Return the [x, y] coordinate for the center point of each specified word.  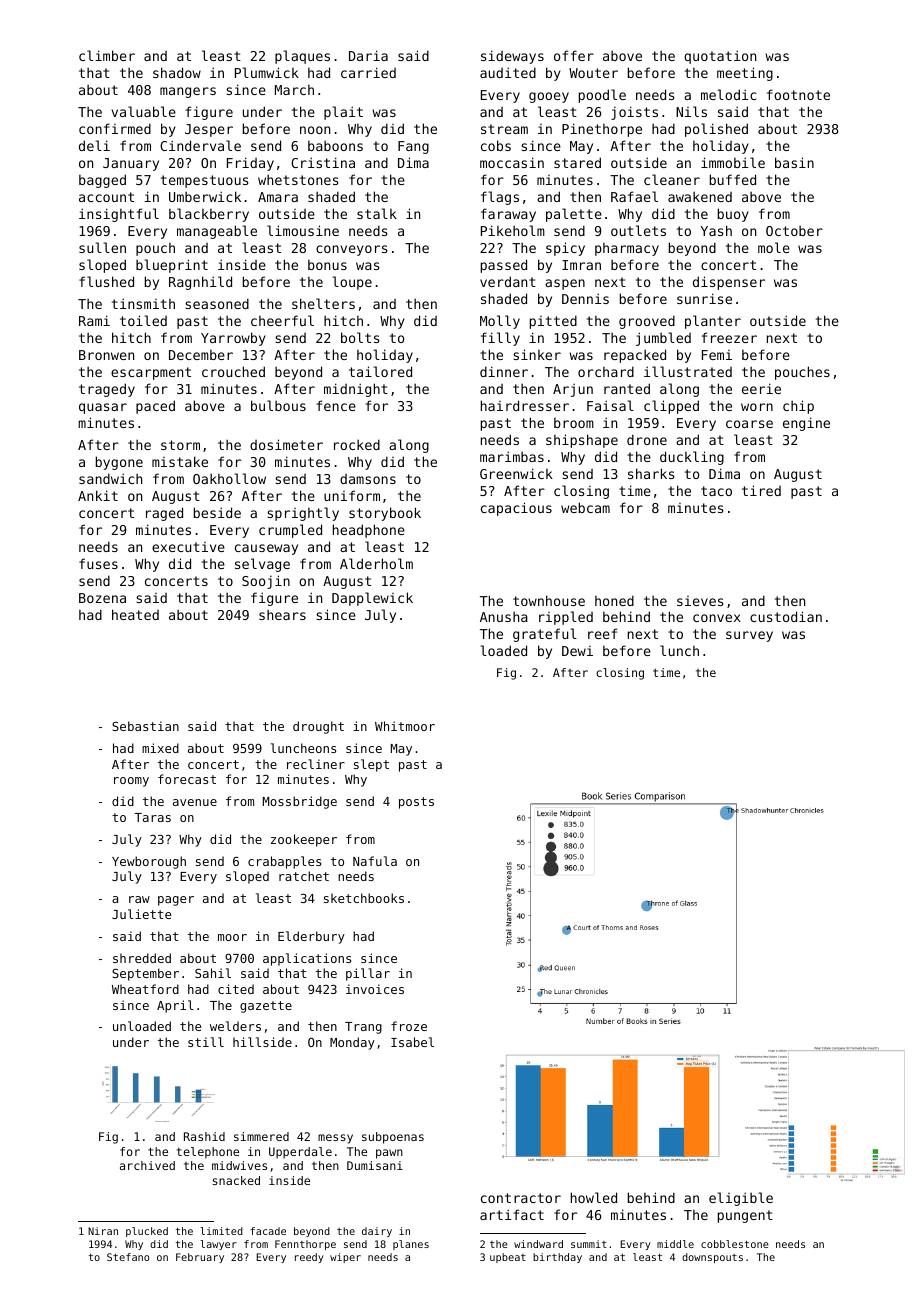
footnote [798, 94]
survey [749, 636]
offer [574, 55]
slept [371, 765]
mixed [160, 748]
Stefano [128, 1257]
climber [107, 55]
